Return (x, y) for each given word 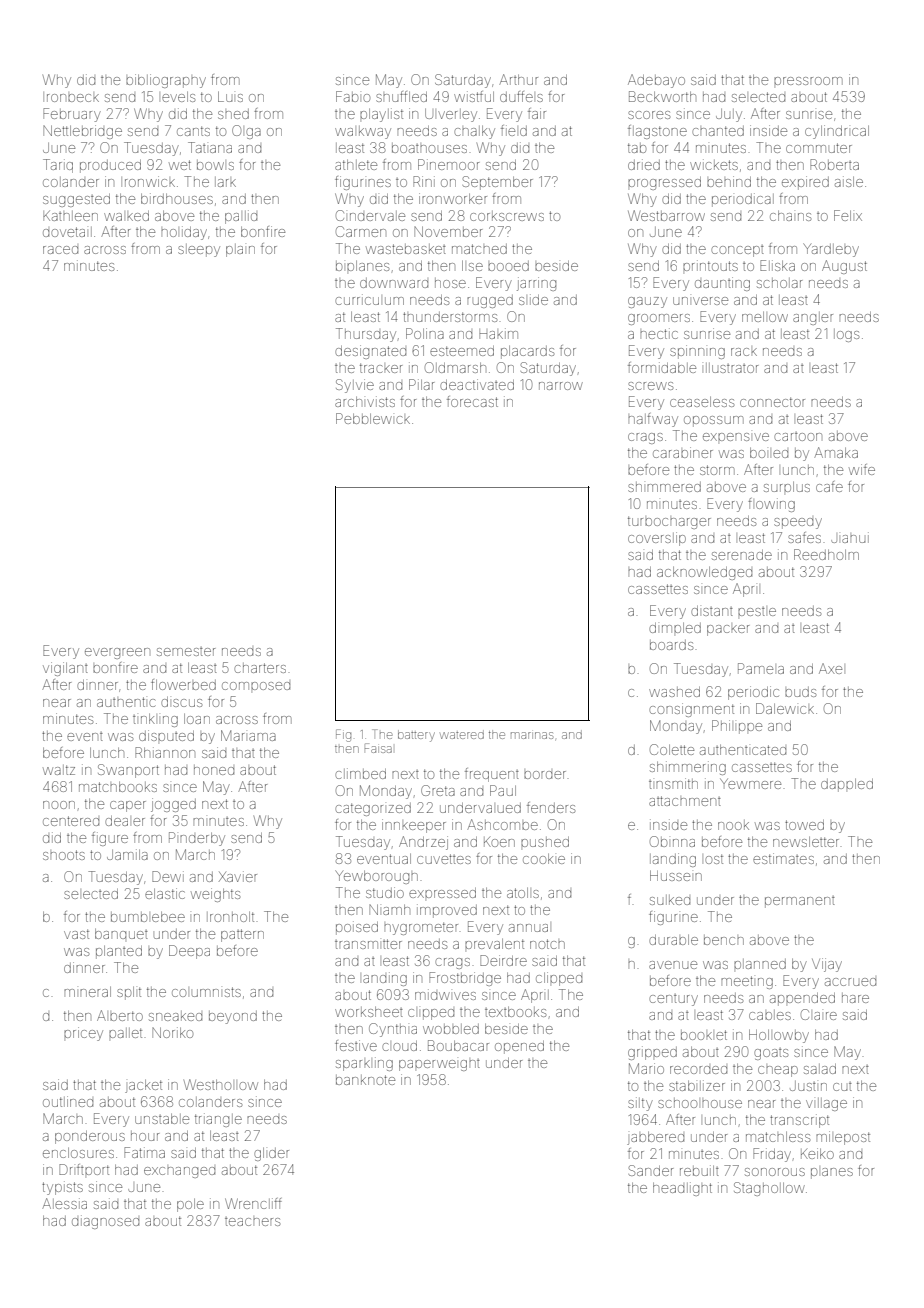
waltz (59, 770)
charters (260, 668)
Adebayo (656, 81)
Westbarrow (666, 215)
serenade (742, 555)
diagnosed (105, 1222)
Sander (651, 1170)
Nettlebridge (83, 132)
